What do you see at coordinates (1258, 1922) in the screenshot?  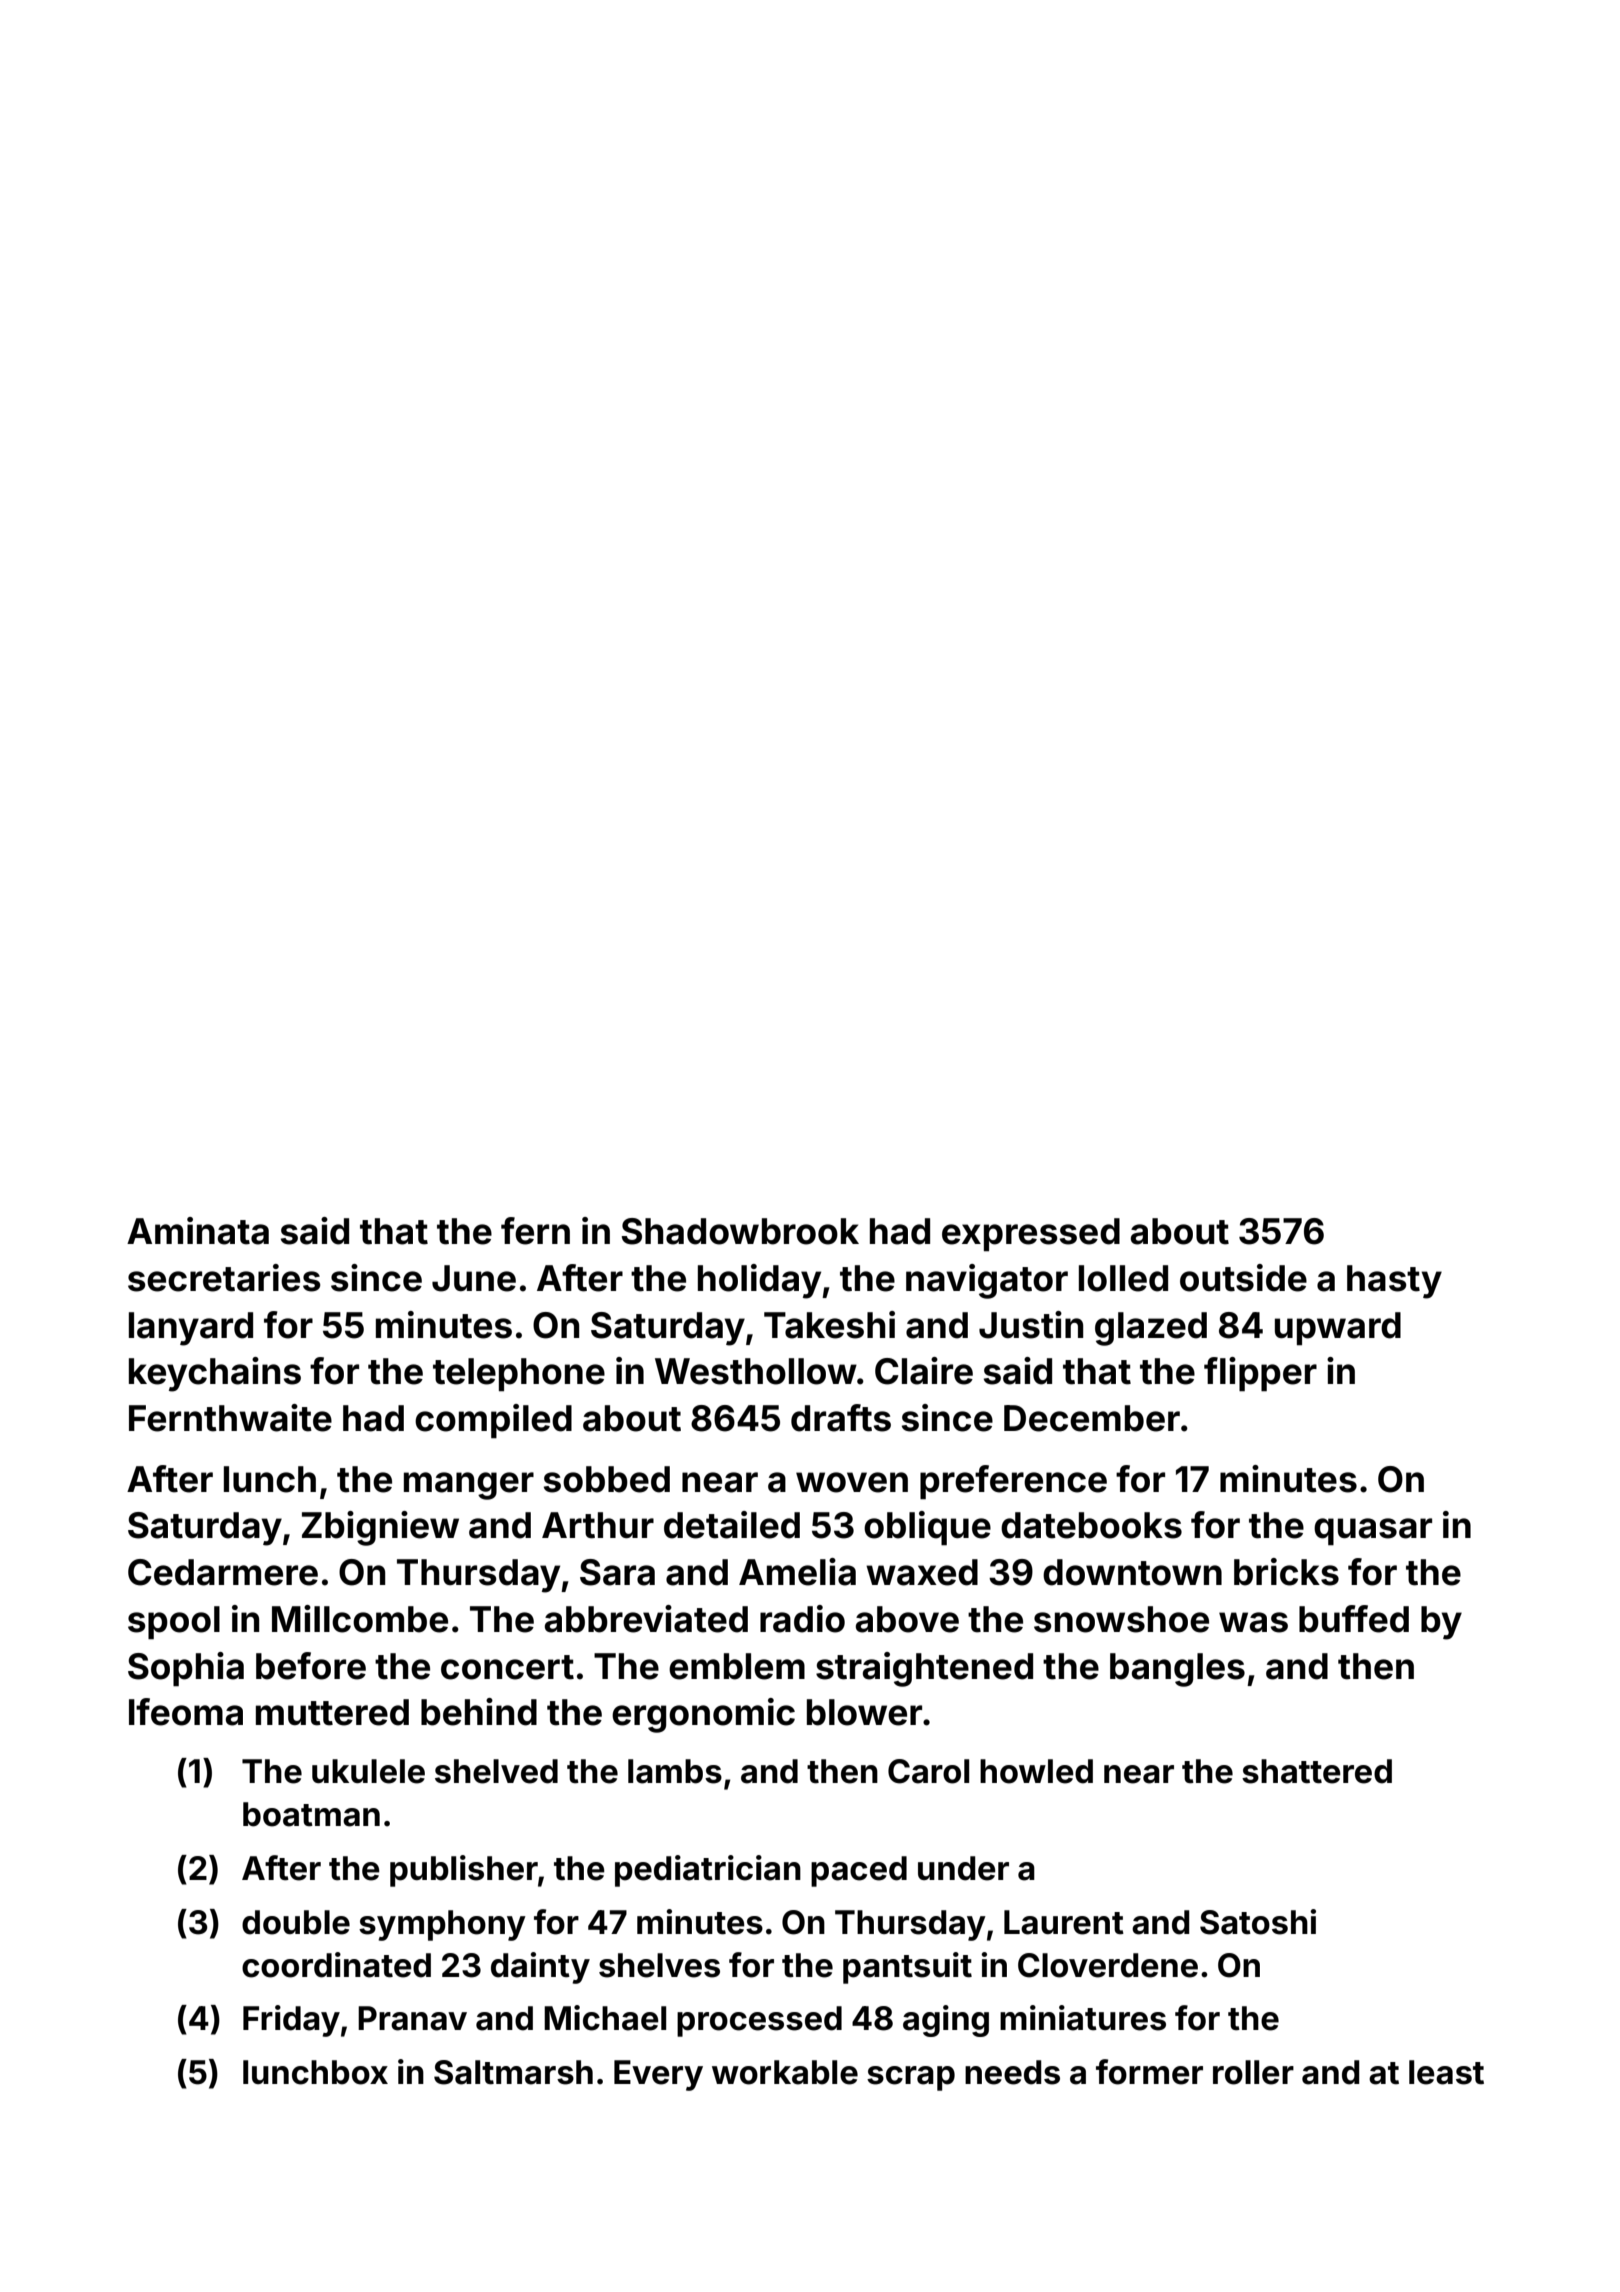 I see `Satoshi` at bounding box center [1258, 1922].
